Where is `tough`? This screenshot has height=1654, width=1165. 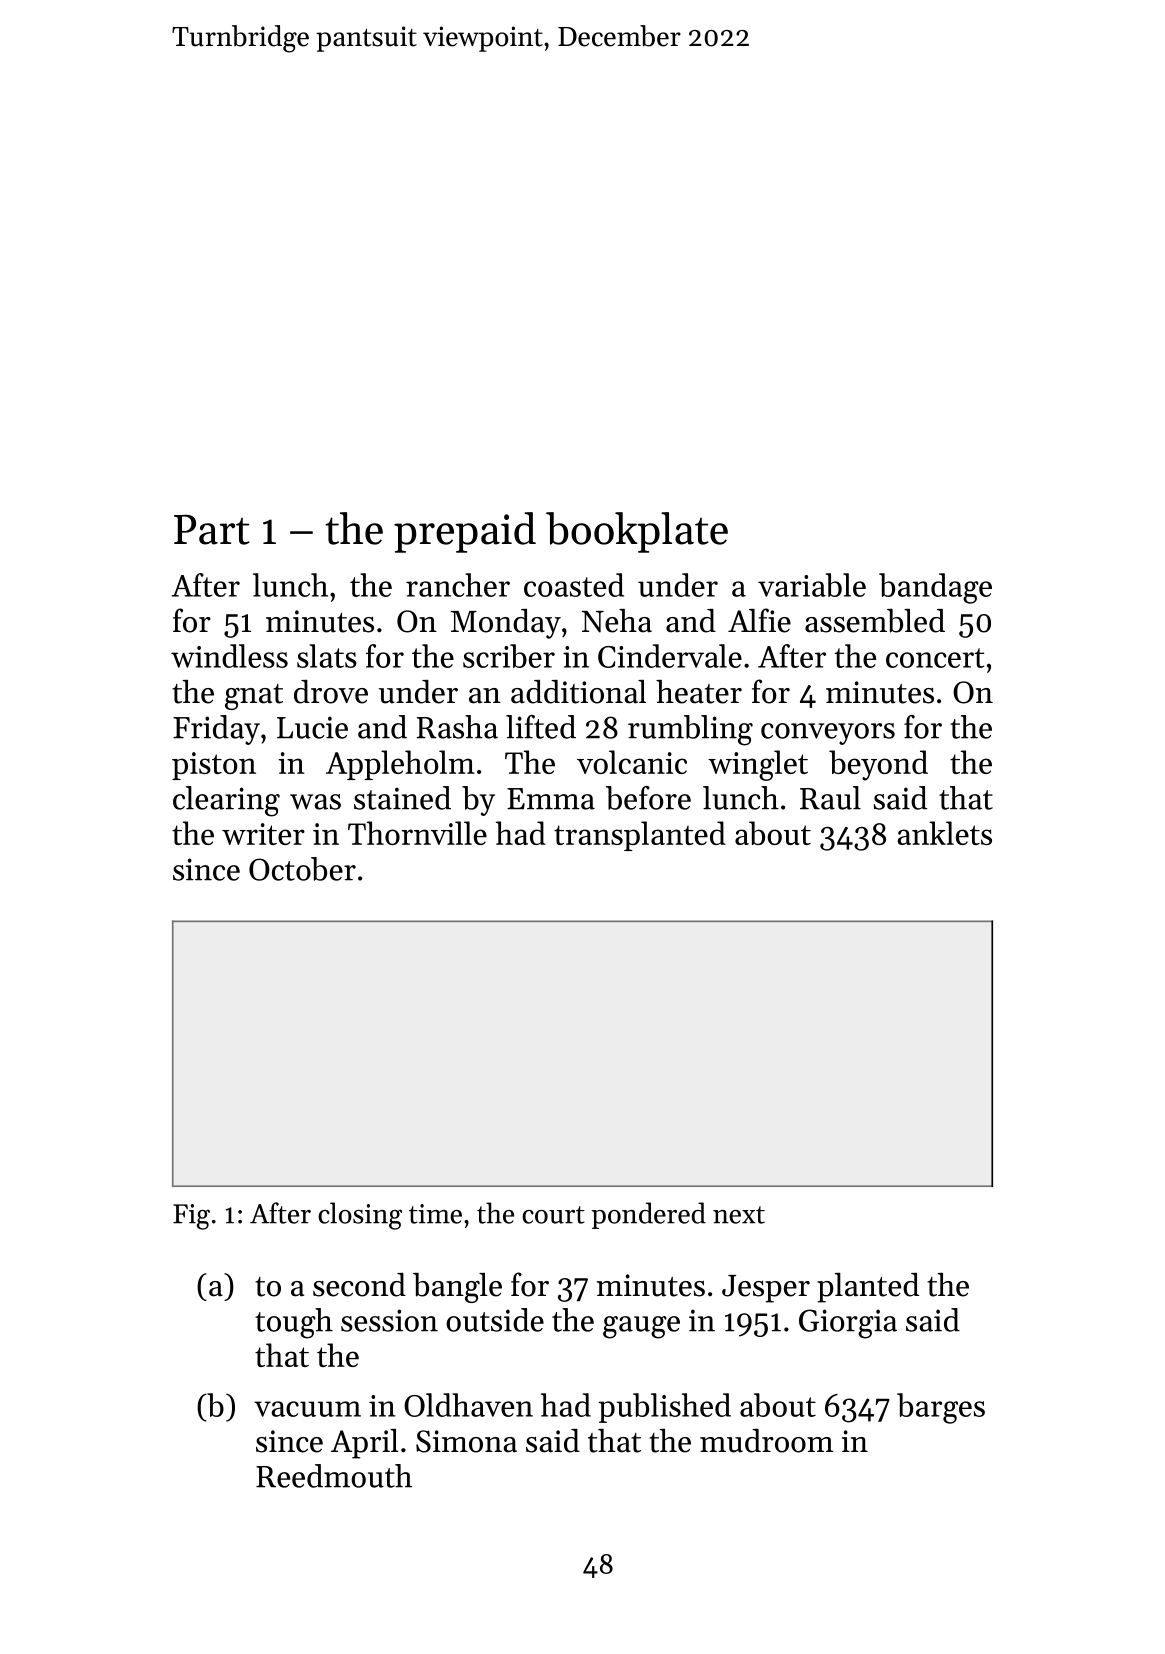
tough is located at coordinates (294, 1323).
